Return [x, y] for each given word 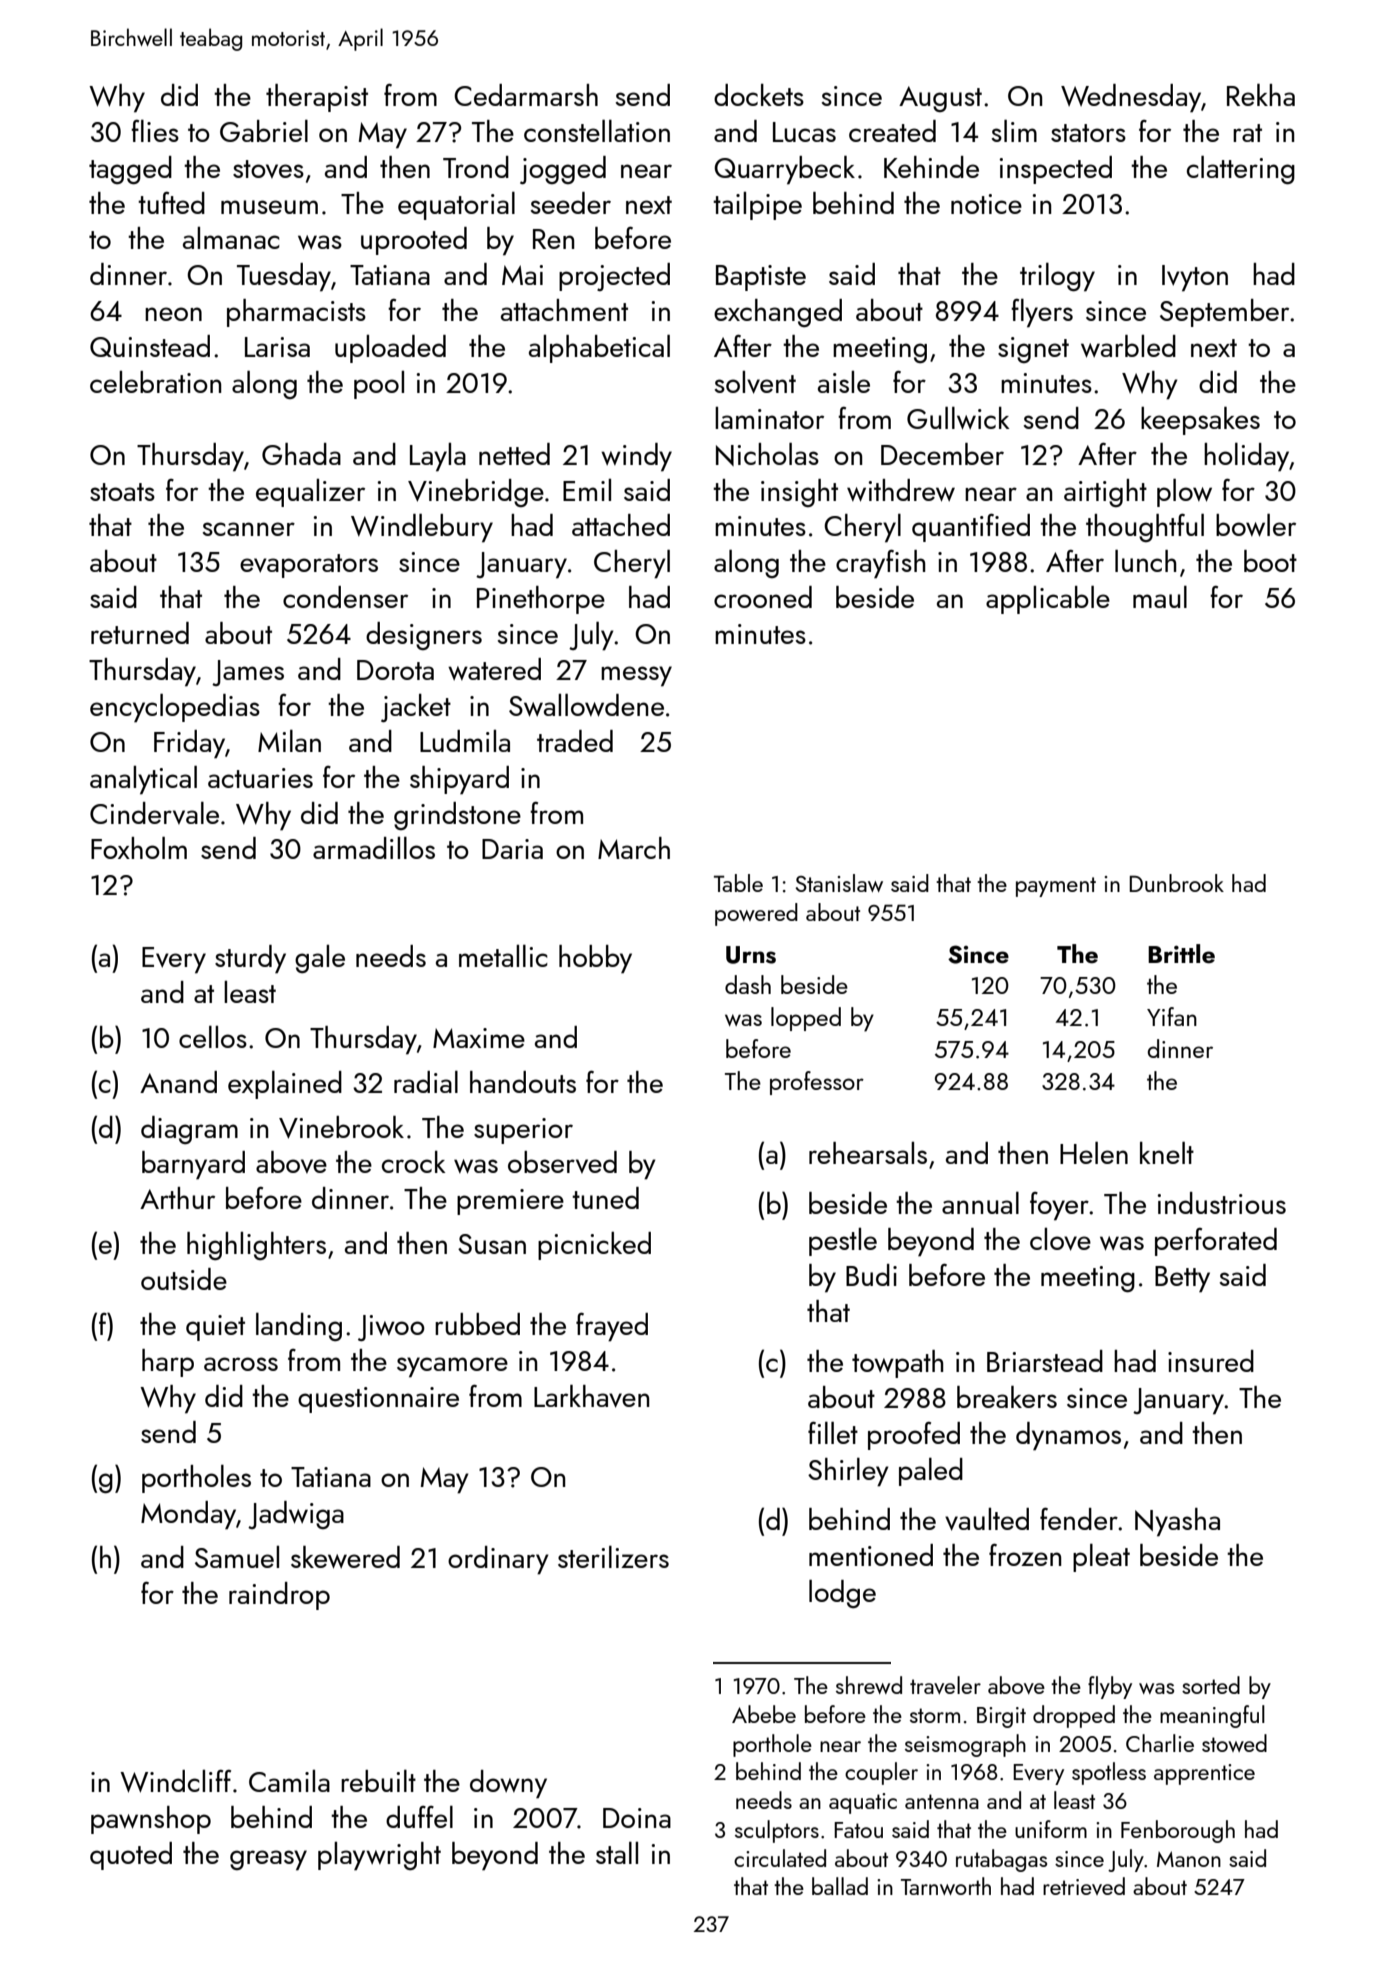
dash [748, 984]
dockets [759, 95]
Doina [637, 1818]
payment [1056, 887]
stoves [268, 169]
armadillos [374, 848]
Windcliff [175, 1781]
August [940, 99]
